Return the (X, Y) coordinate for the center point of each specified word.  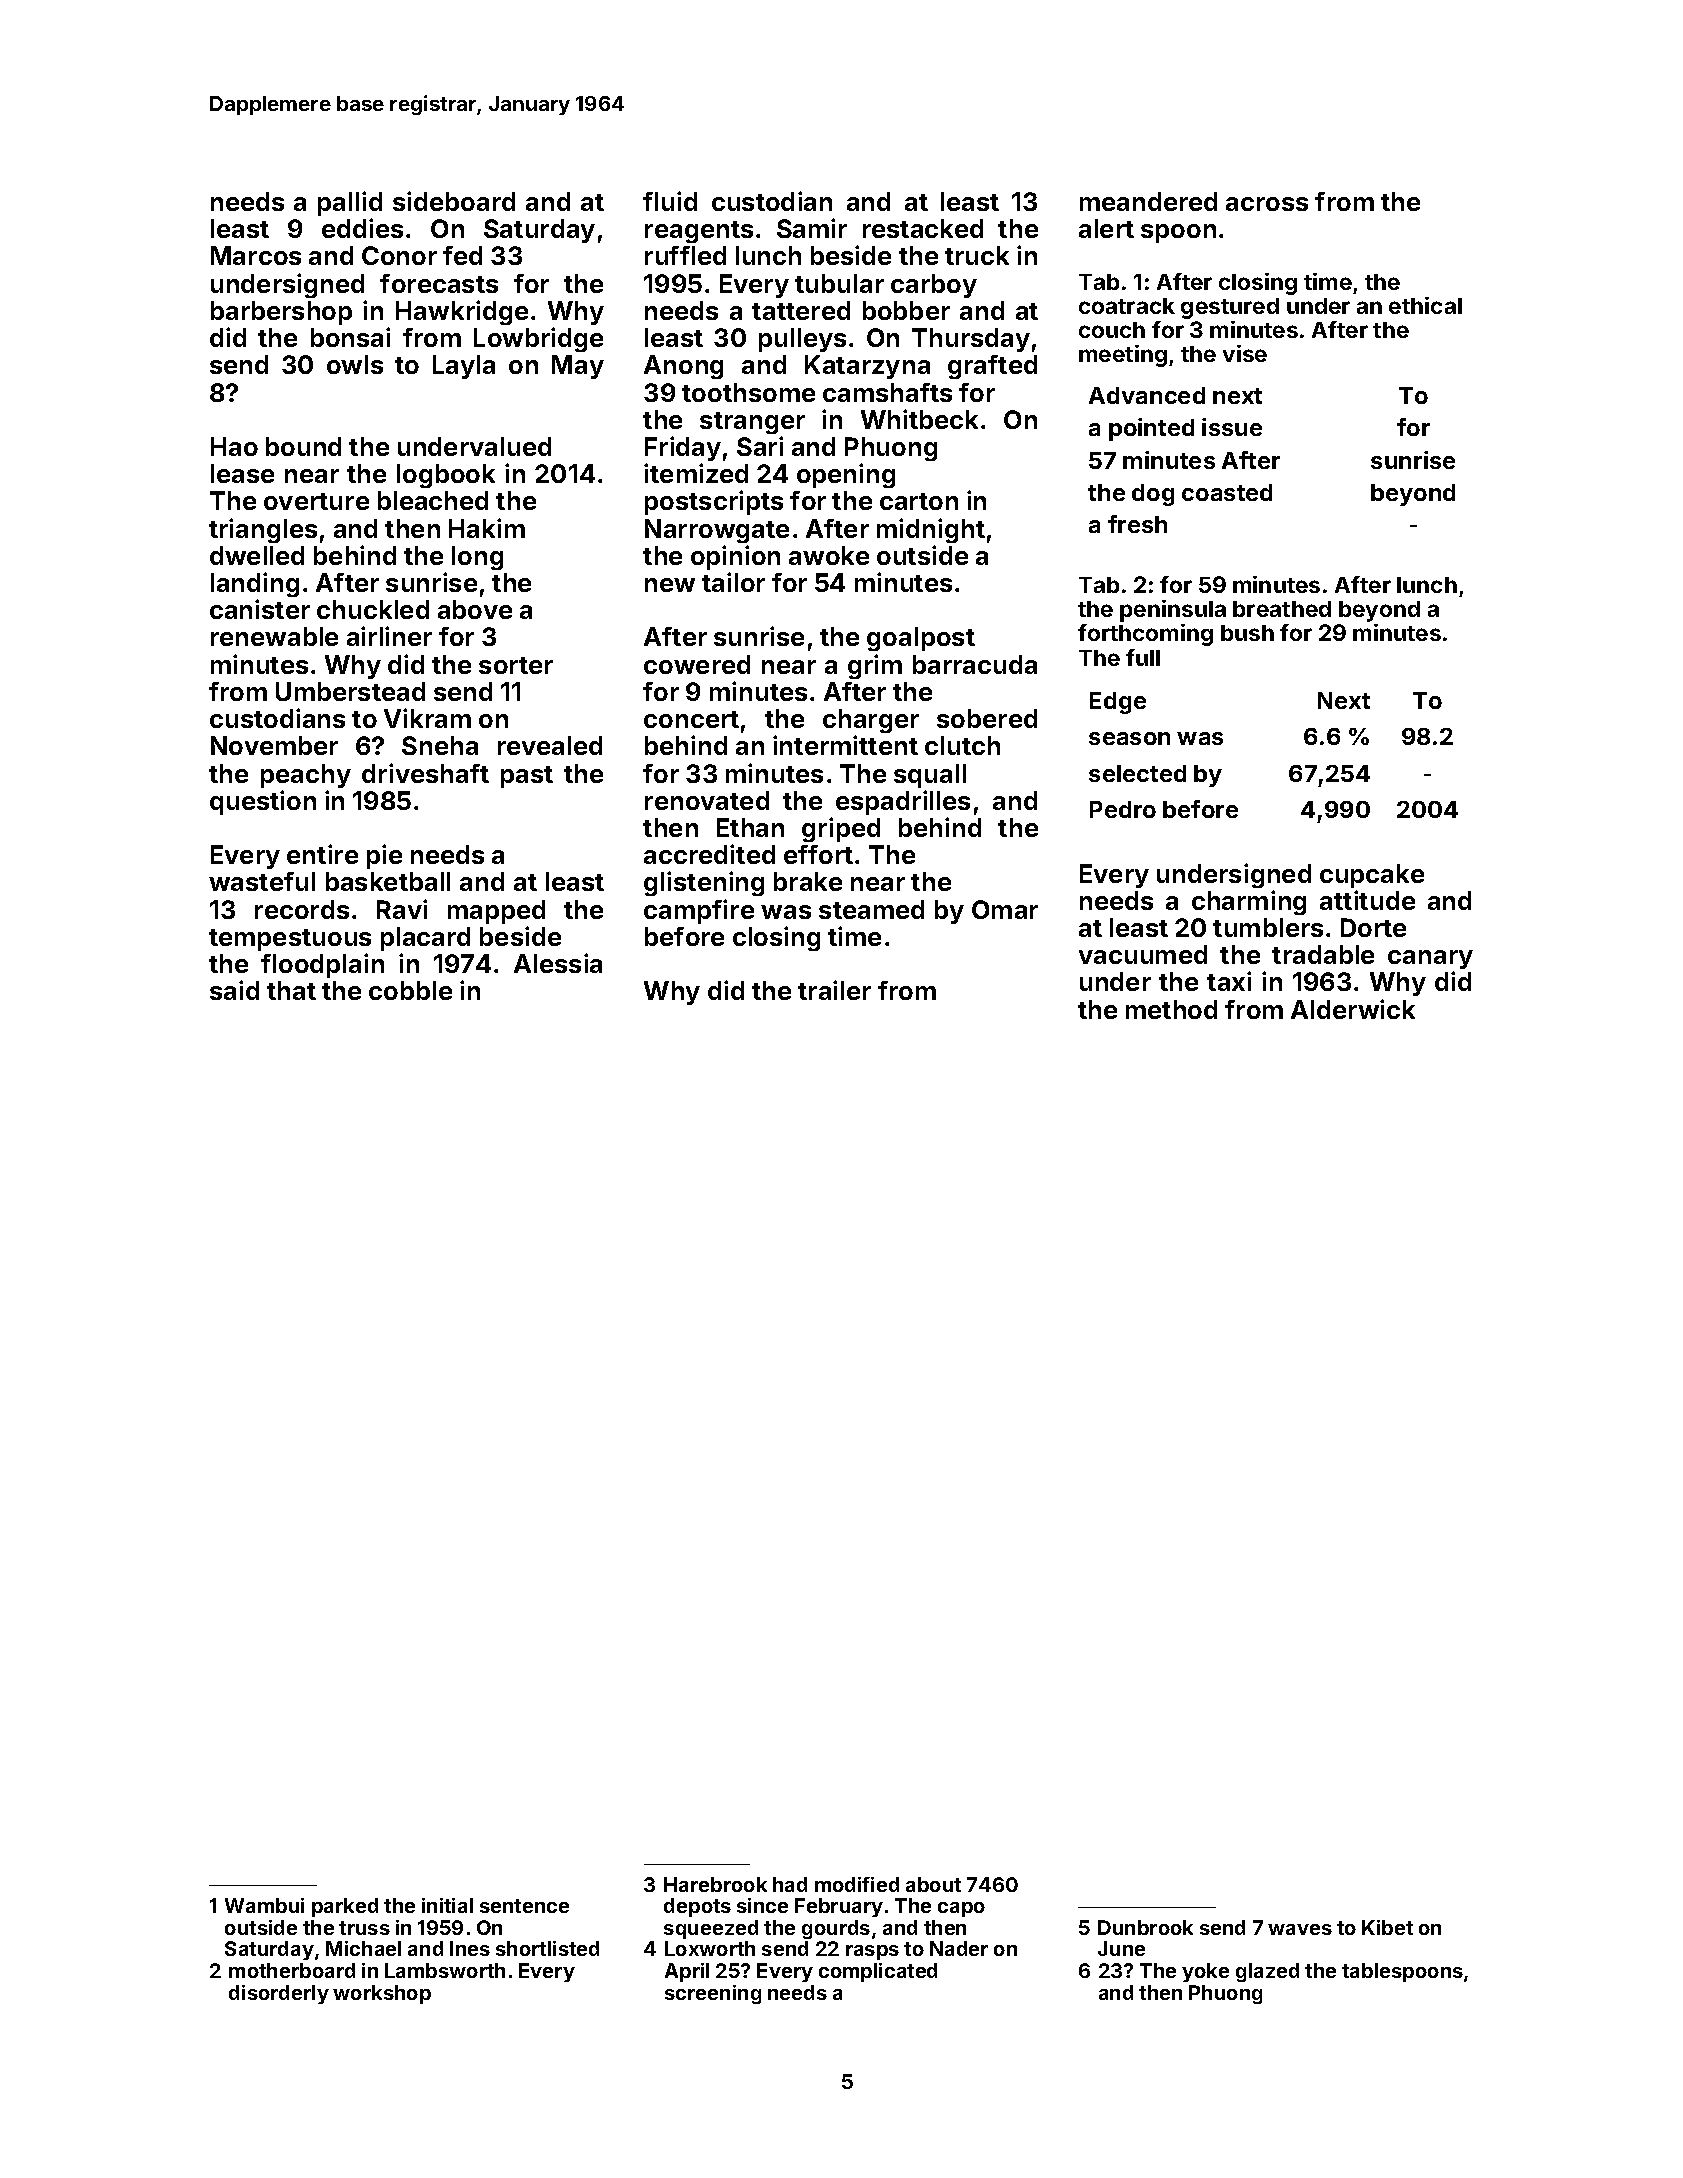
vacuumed (1143, 954)
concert (691, 719)
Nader (959, 1948)
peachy (306, 776)
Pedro (1123, 809)
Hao (234, 446)
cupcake (1372, 876)
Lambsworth (445, 1970)
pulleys (802, 340)
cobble (410, 990)
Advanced (1147, 395)
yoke (1205, 1972)
